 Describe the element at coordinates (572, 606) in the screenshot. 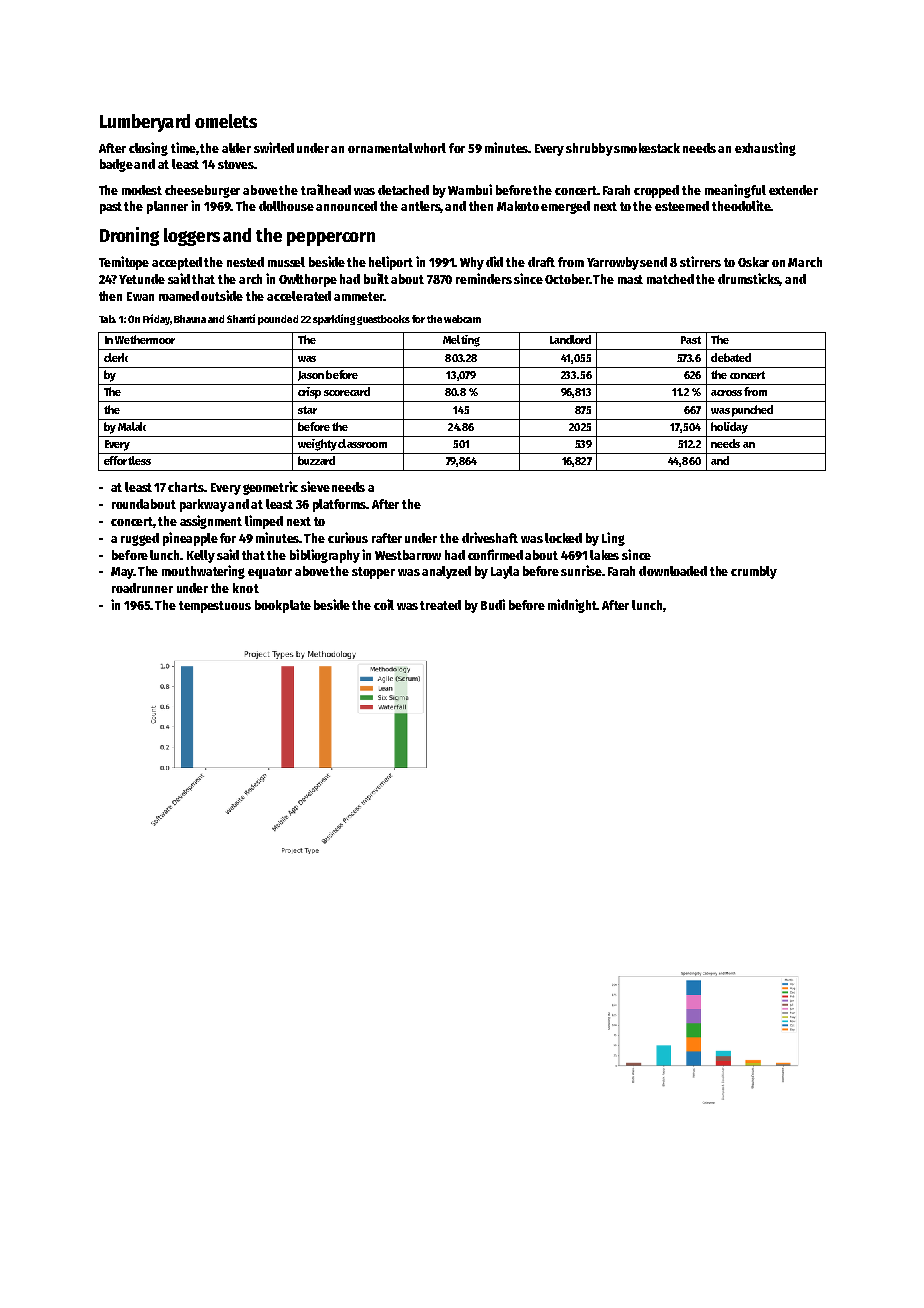

I see `midnight` at that location.
